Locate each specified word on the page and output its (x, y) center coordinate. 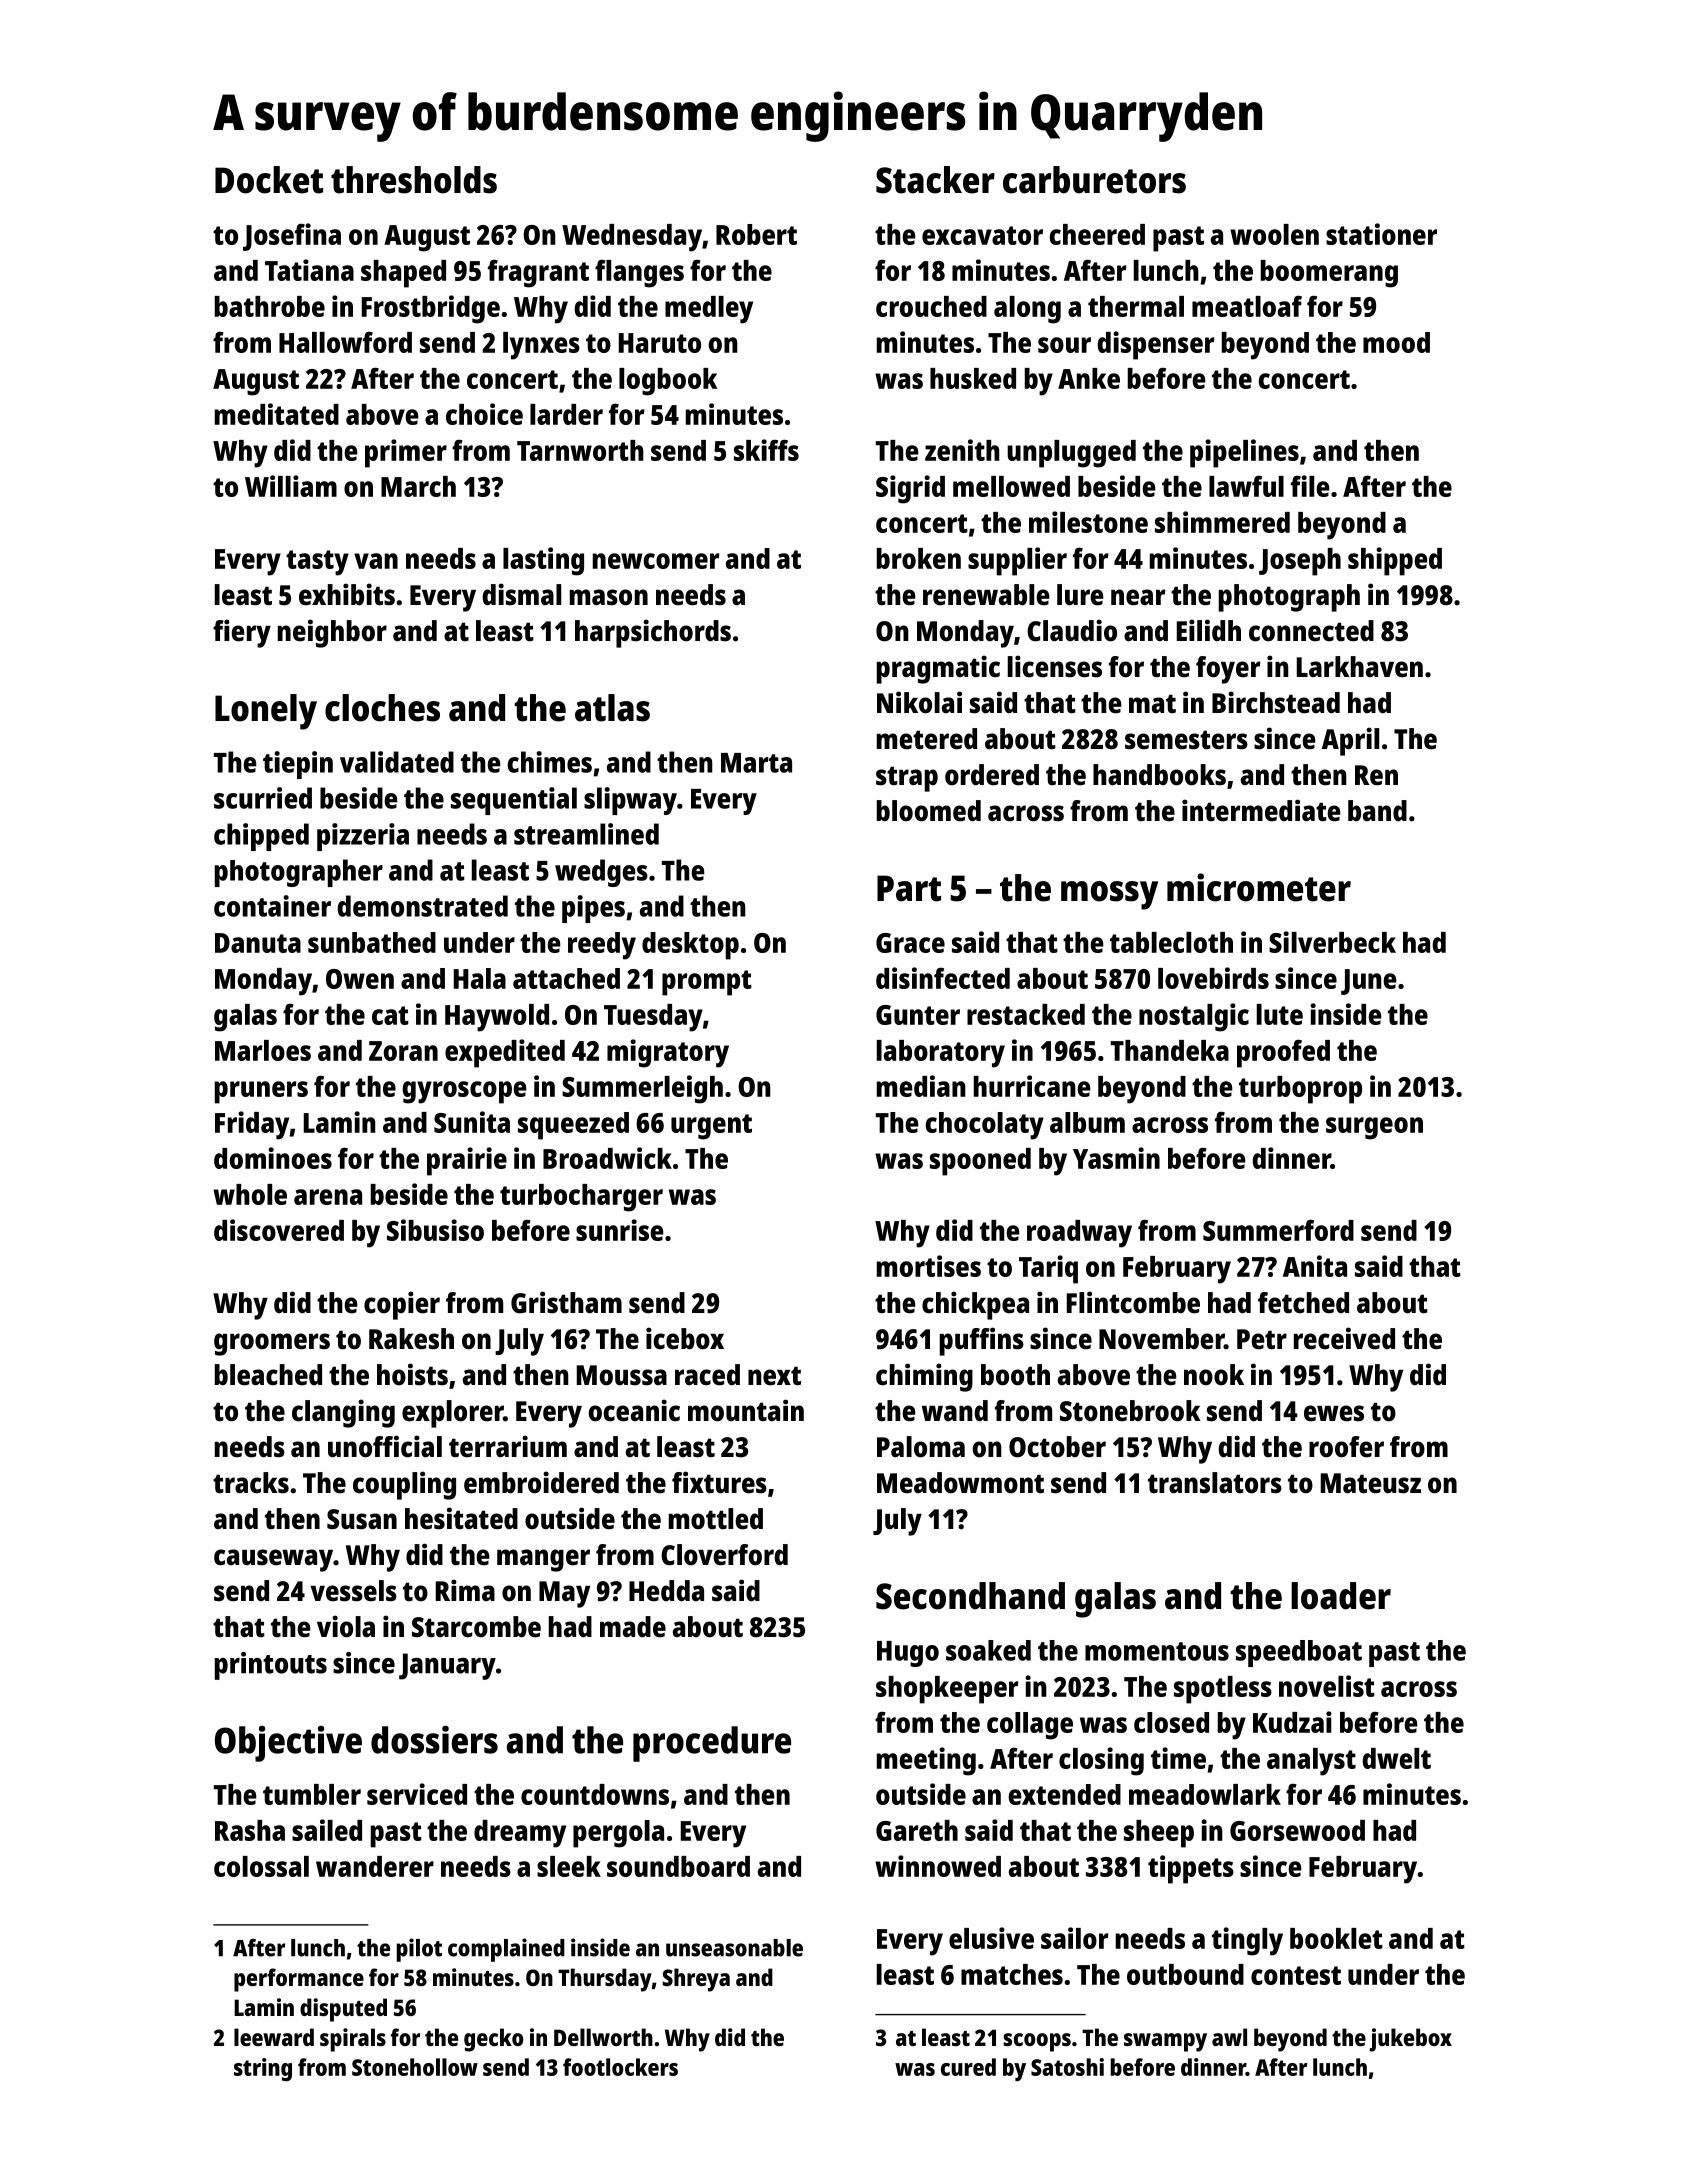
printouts (271, 1666)
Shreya (696, 1980)
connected (1311, 631)
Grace (910, 943)
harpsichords (653, 633)
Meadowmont (960, 1483)
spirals (353, 2040)
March (418, 486)
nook (1214, 1375)
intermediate (1261, 810)
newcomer (656, 561)
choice (484, 414)
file (1310, 486)
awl (1229, 2037)
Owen (360, 979)
